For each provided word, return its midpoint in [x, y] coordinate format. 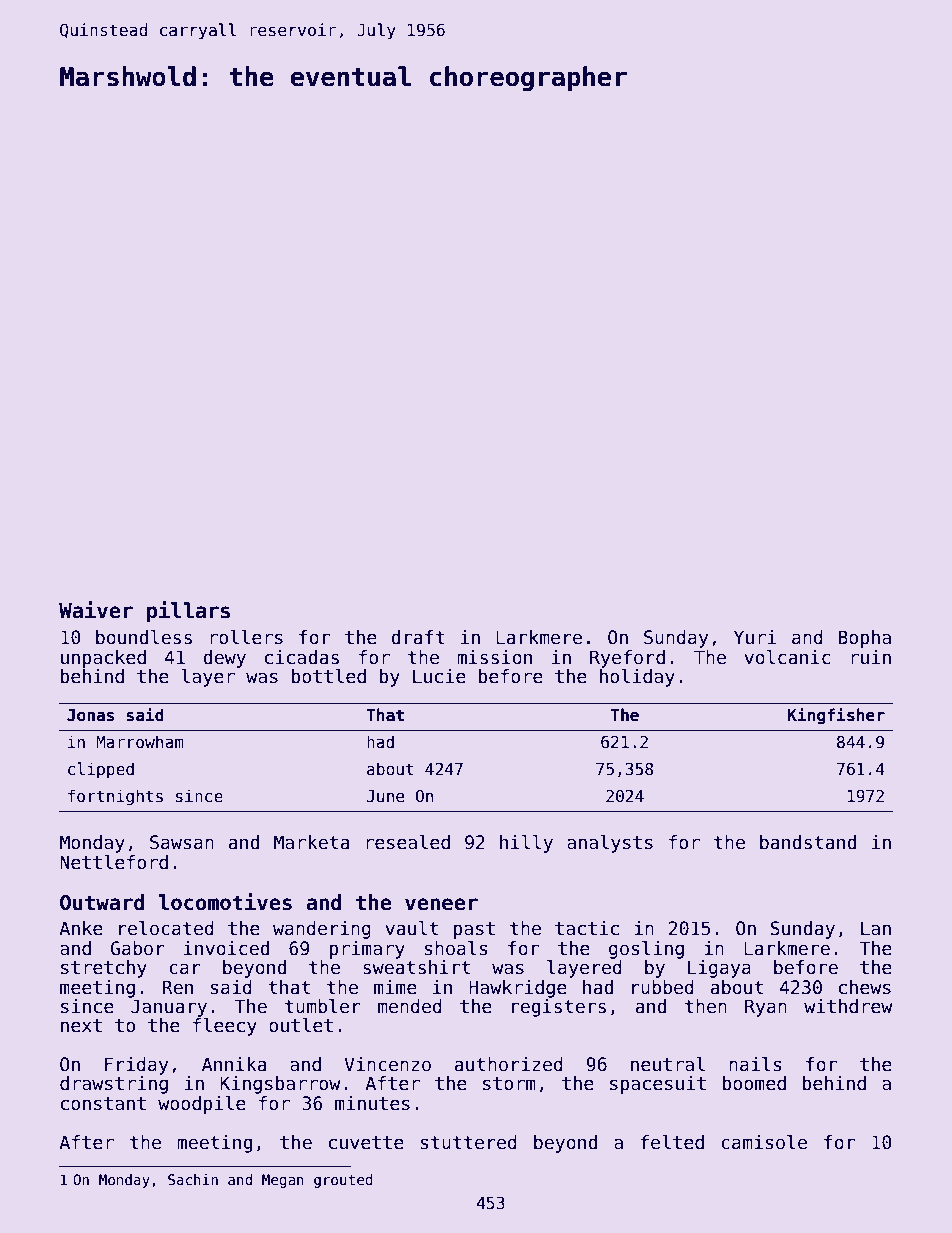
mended [410, 1006]
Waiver [96, 610]
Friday [136, 1066]
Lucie [439, 676]
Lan [876, 928]
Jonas [90, 715]
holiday [637, 678]
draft [418, 637]
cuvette [366, 1143]
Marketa [311, 842]
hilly [526, 844]
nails [755, 1064]
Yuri [755, 637]
